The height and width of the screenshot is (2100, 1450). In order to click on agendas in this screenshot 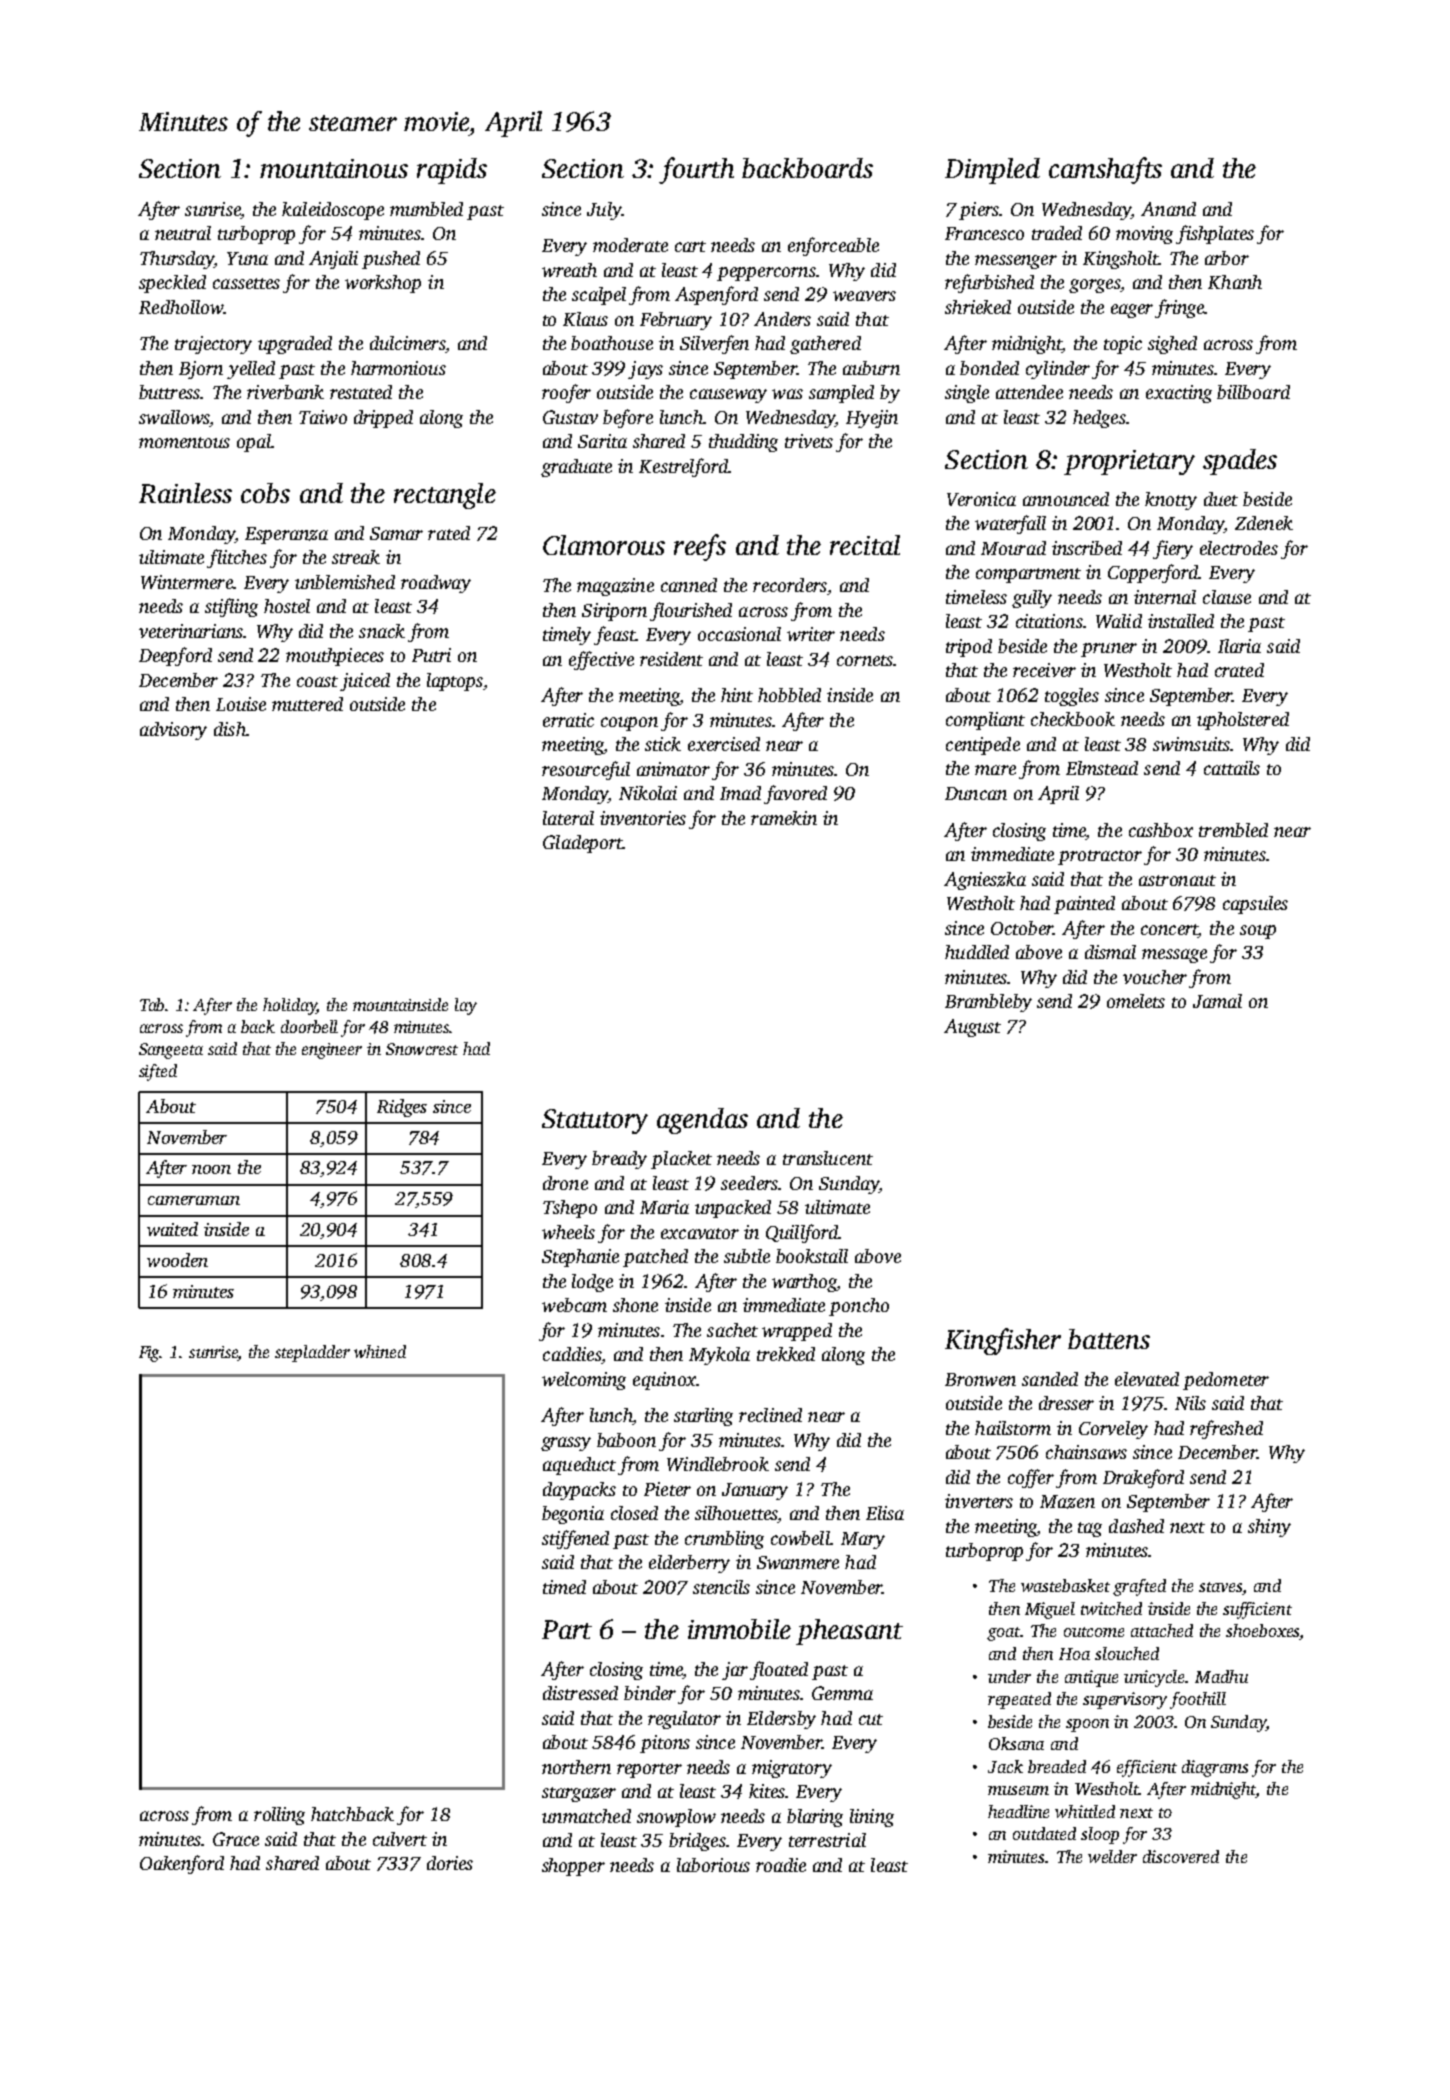, I will do `click(702, 1121)`.
